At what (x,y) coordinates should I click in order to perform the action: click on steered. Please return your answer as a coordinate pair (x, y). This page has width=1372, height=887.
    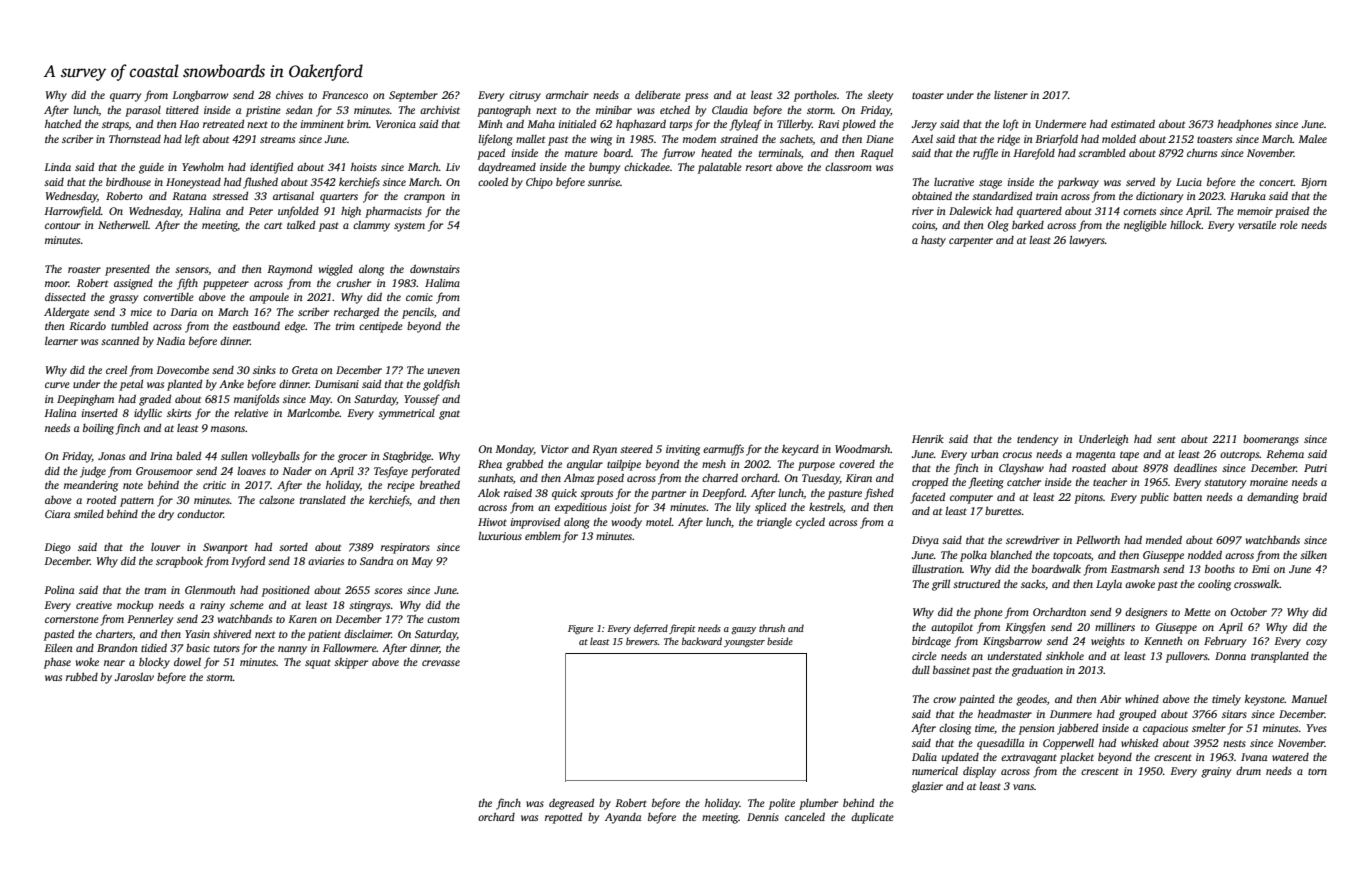
    Looking at the image, I should click on (636, 449).
